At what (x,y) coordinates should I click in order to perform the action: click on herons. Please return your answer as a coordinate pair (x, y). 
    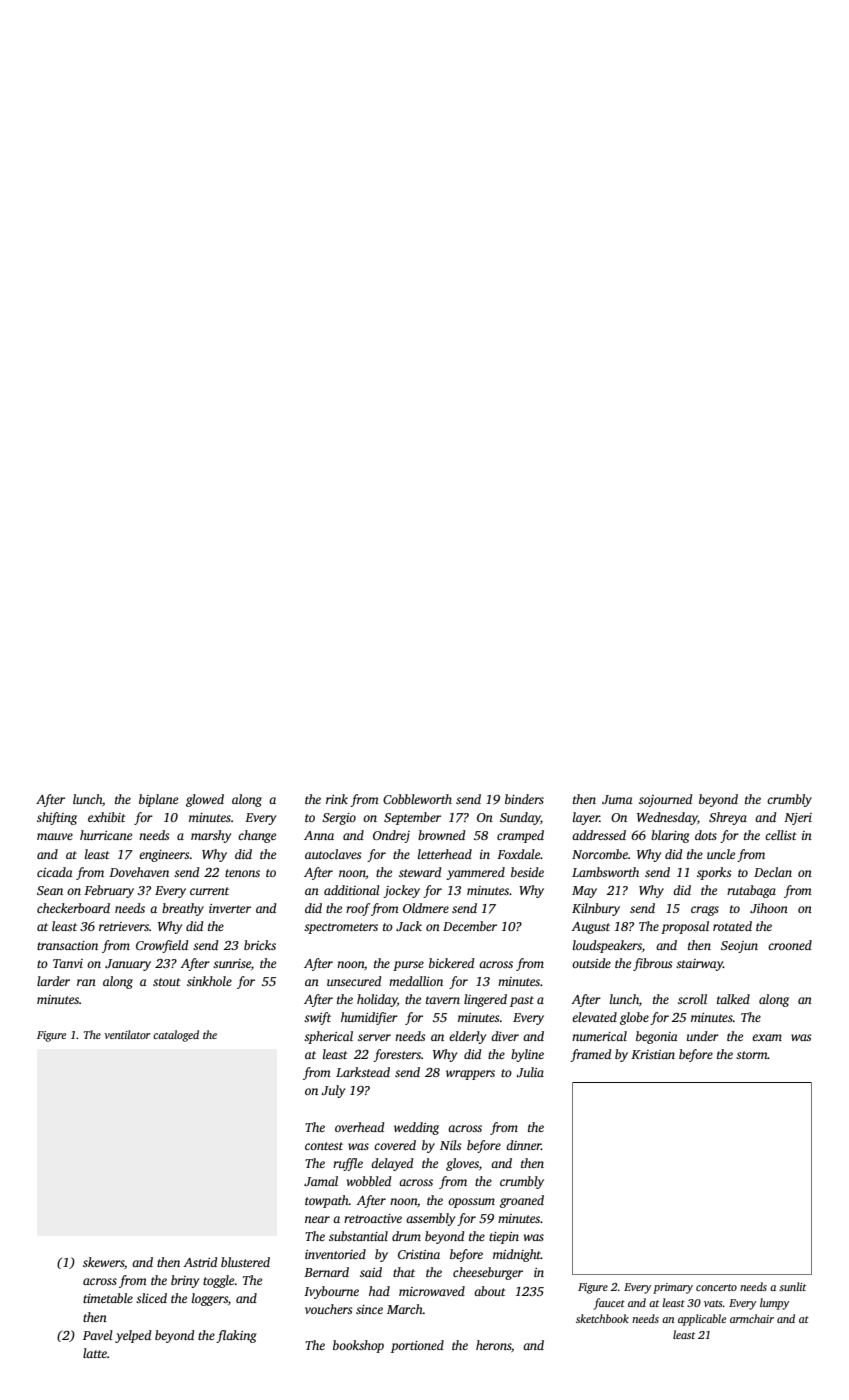
    Looking at the image, I should click on (493, 1345).
